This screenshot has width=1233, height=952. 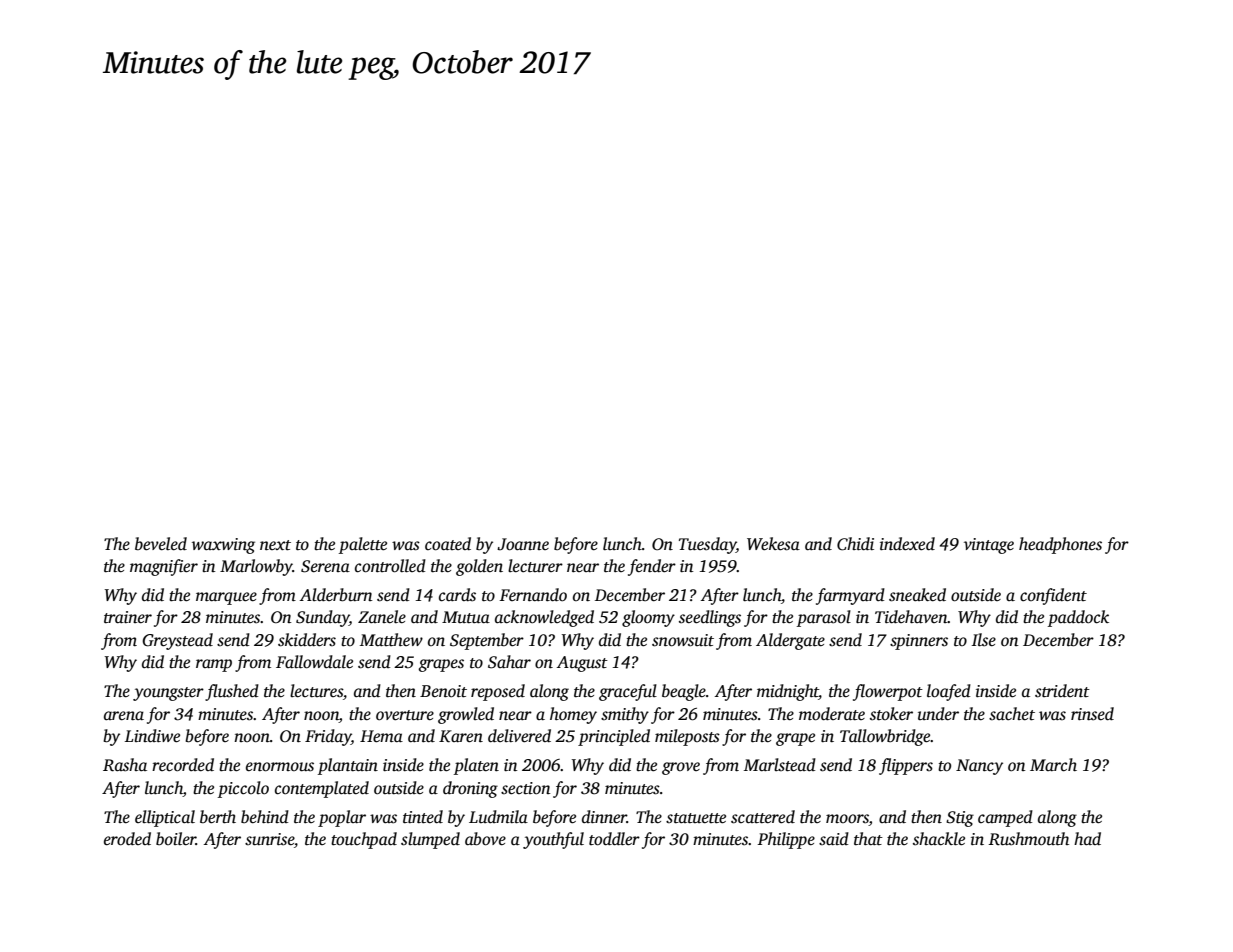 I want to click on strident, so click(x=1062, y=691).
